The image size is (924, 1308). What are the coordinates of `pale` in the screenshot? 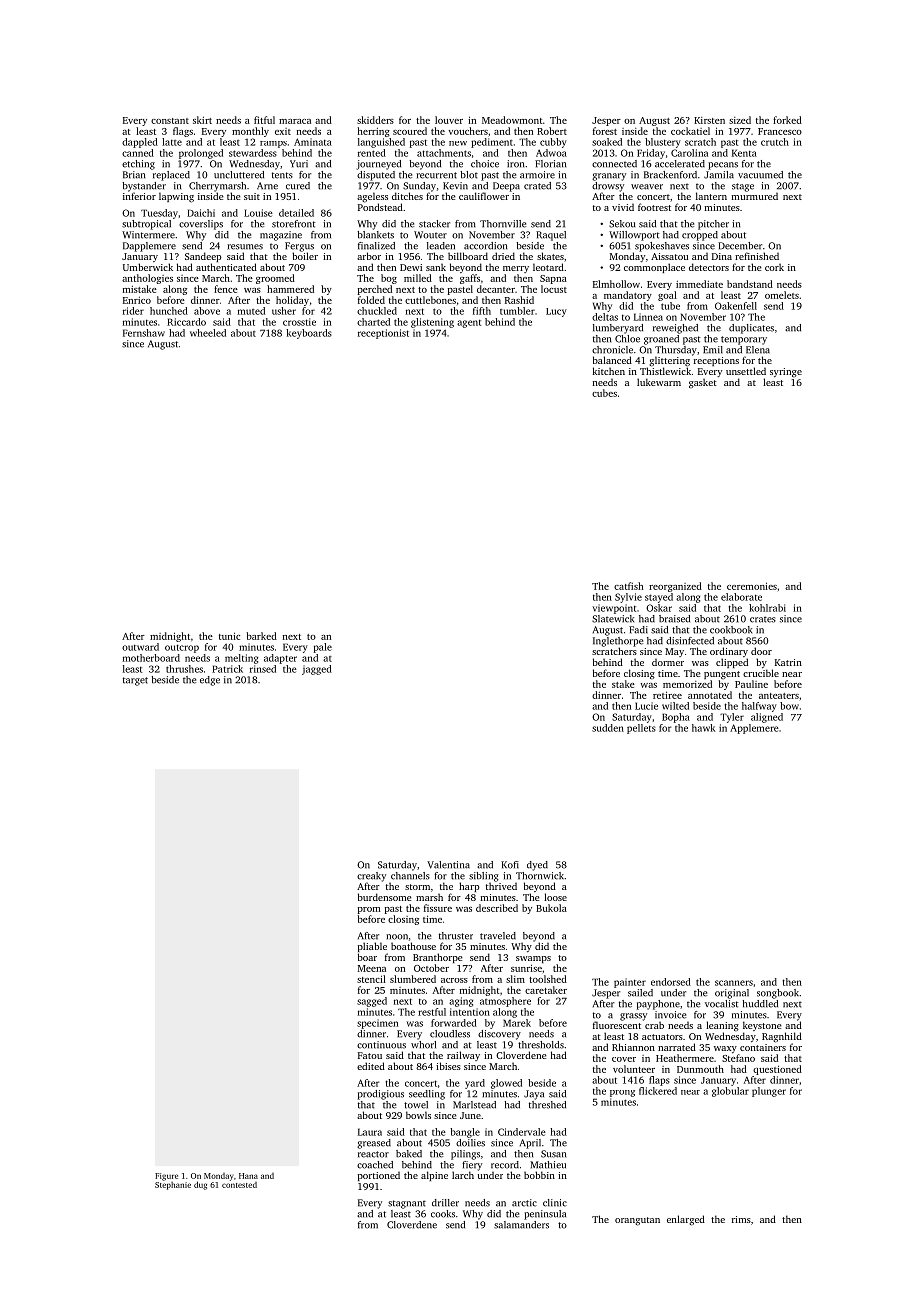 It's located at (323, 648).
